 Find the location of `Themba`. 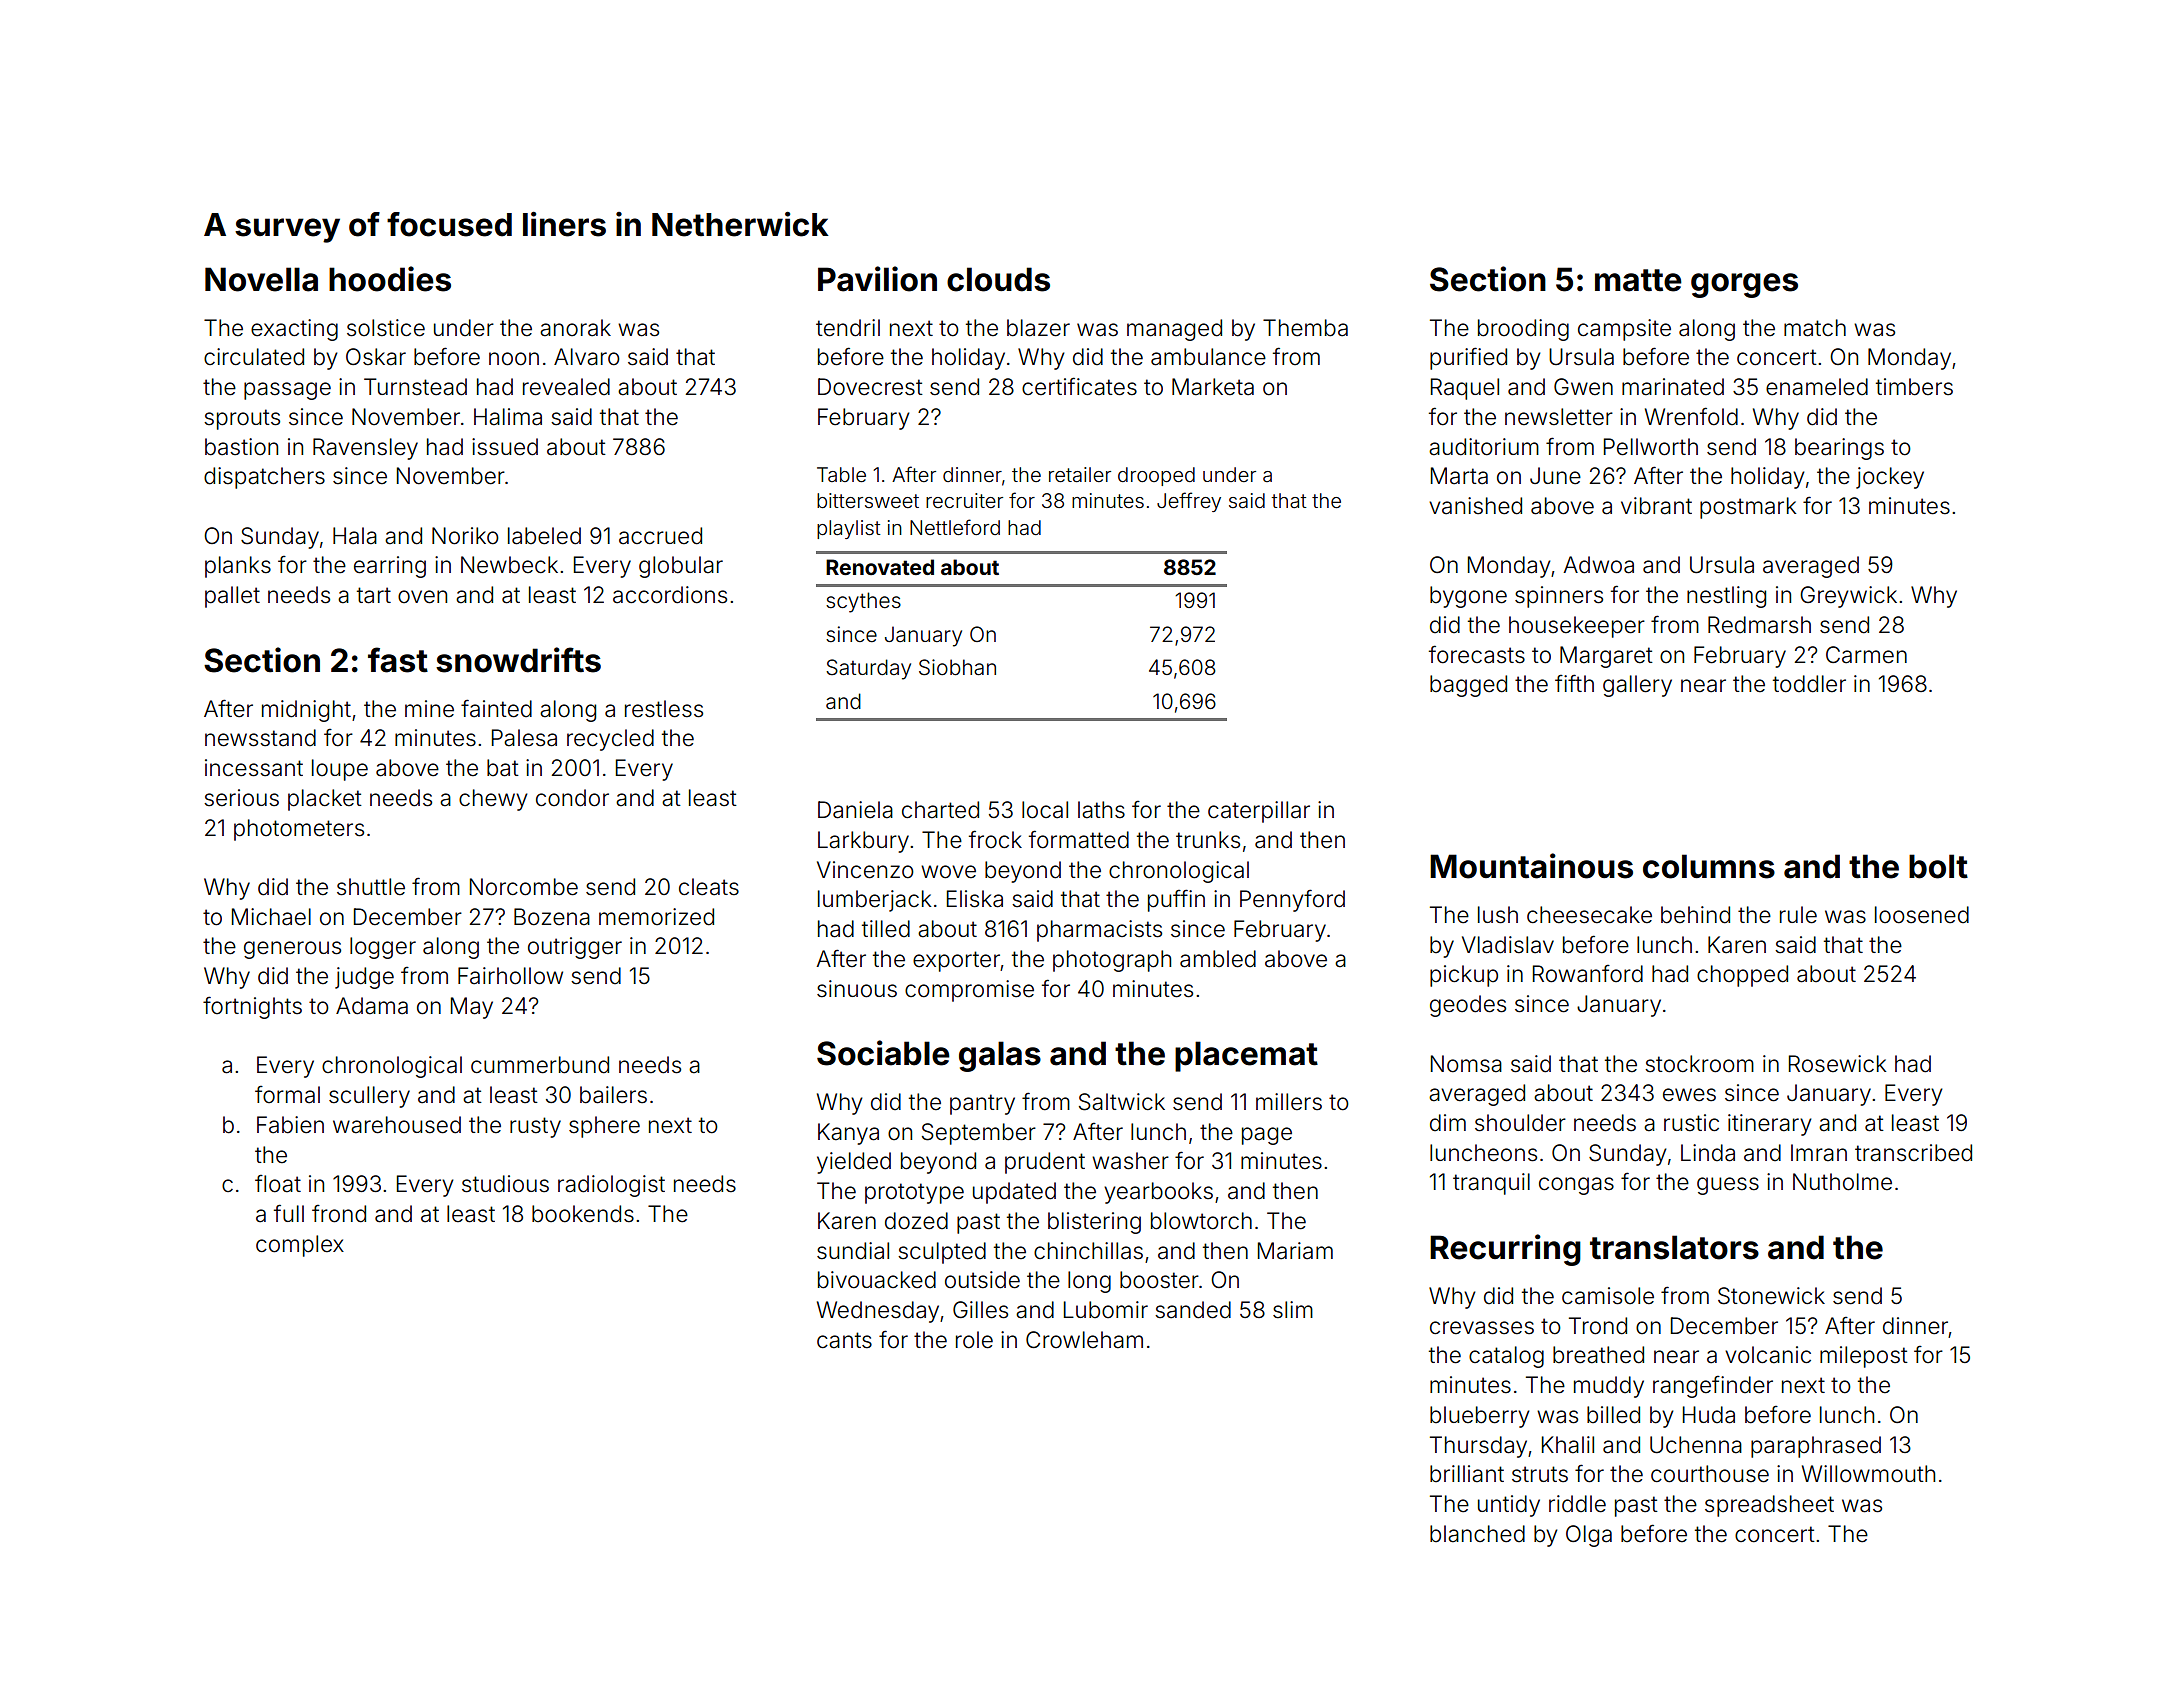

Themba is located at coordinates (1305, 328).
